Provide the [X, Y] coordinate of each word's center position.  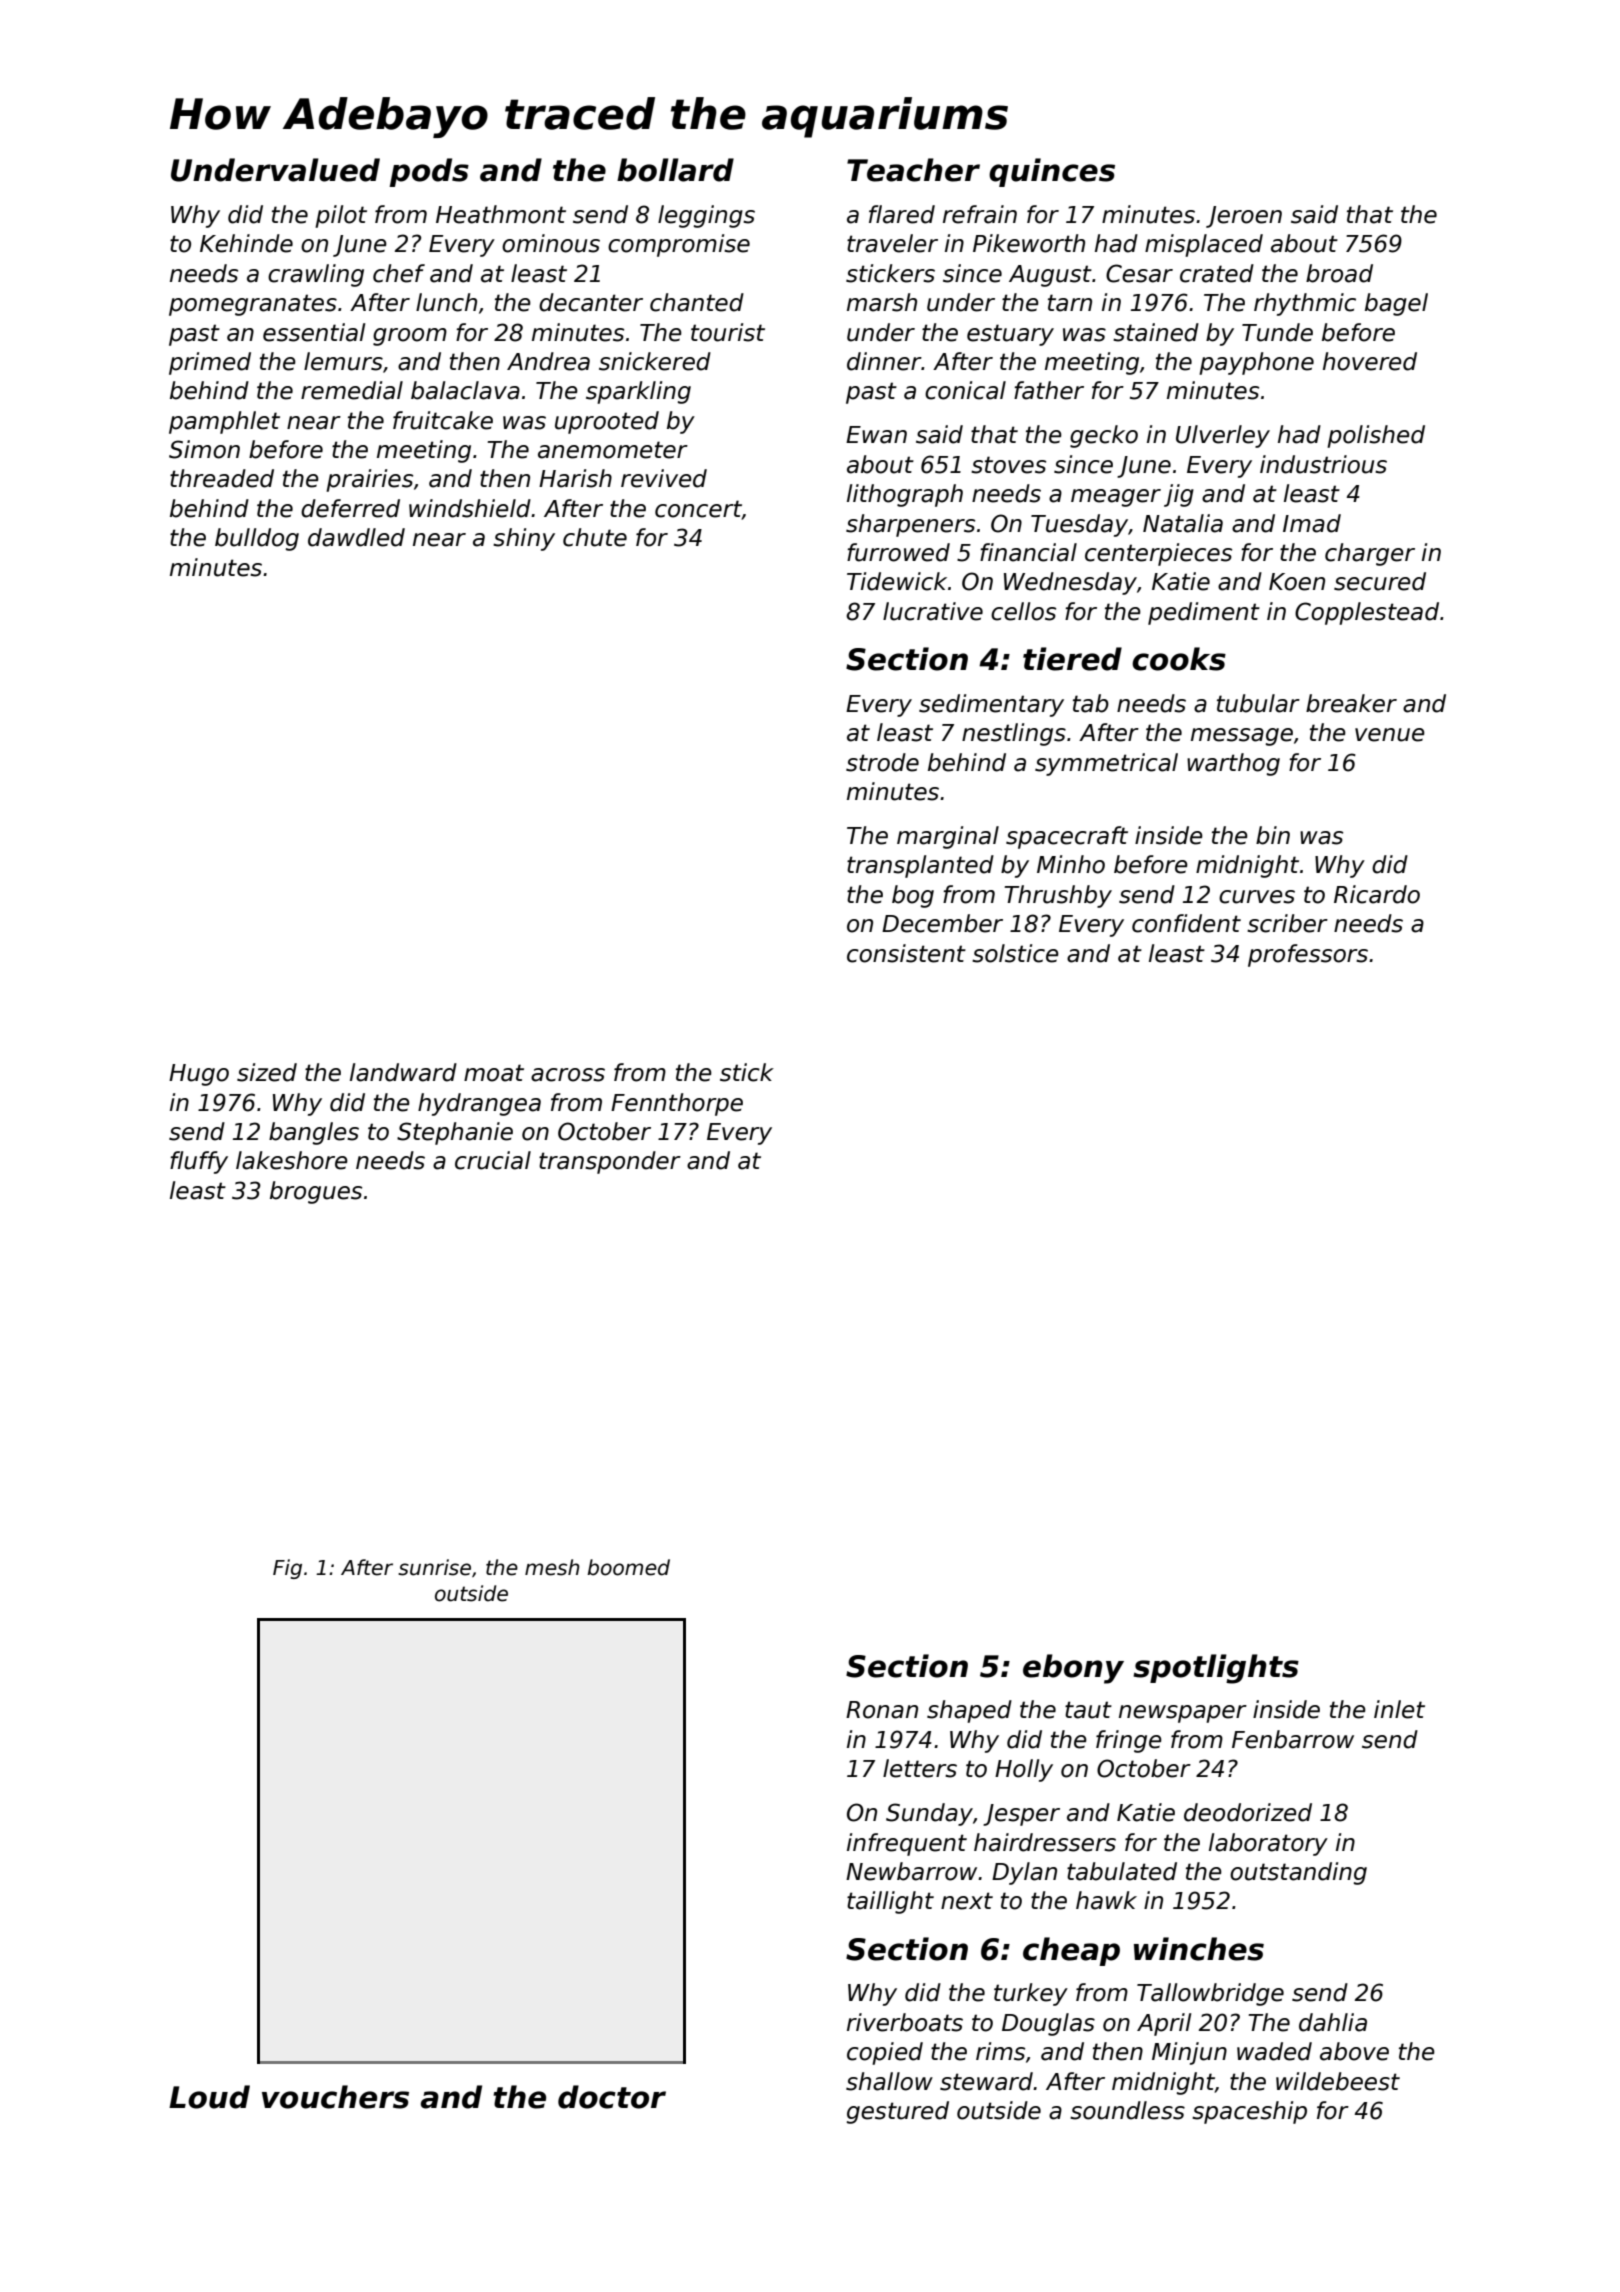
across [568, 1075]
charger [1370, 554]
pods [429, 172]
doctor [612, 2097]
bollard [675, 170]
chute [595, 537]
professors [1308, 955]
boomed [628, 1567]
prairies [369, 480]
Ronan [882, 1710]
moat [494, 1073]
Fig [287, 1569]
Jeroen [1244, 217]
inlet [1399, 1709]
